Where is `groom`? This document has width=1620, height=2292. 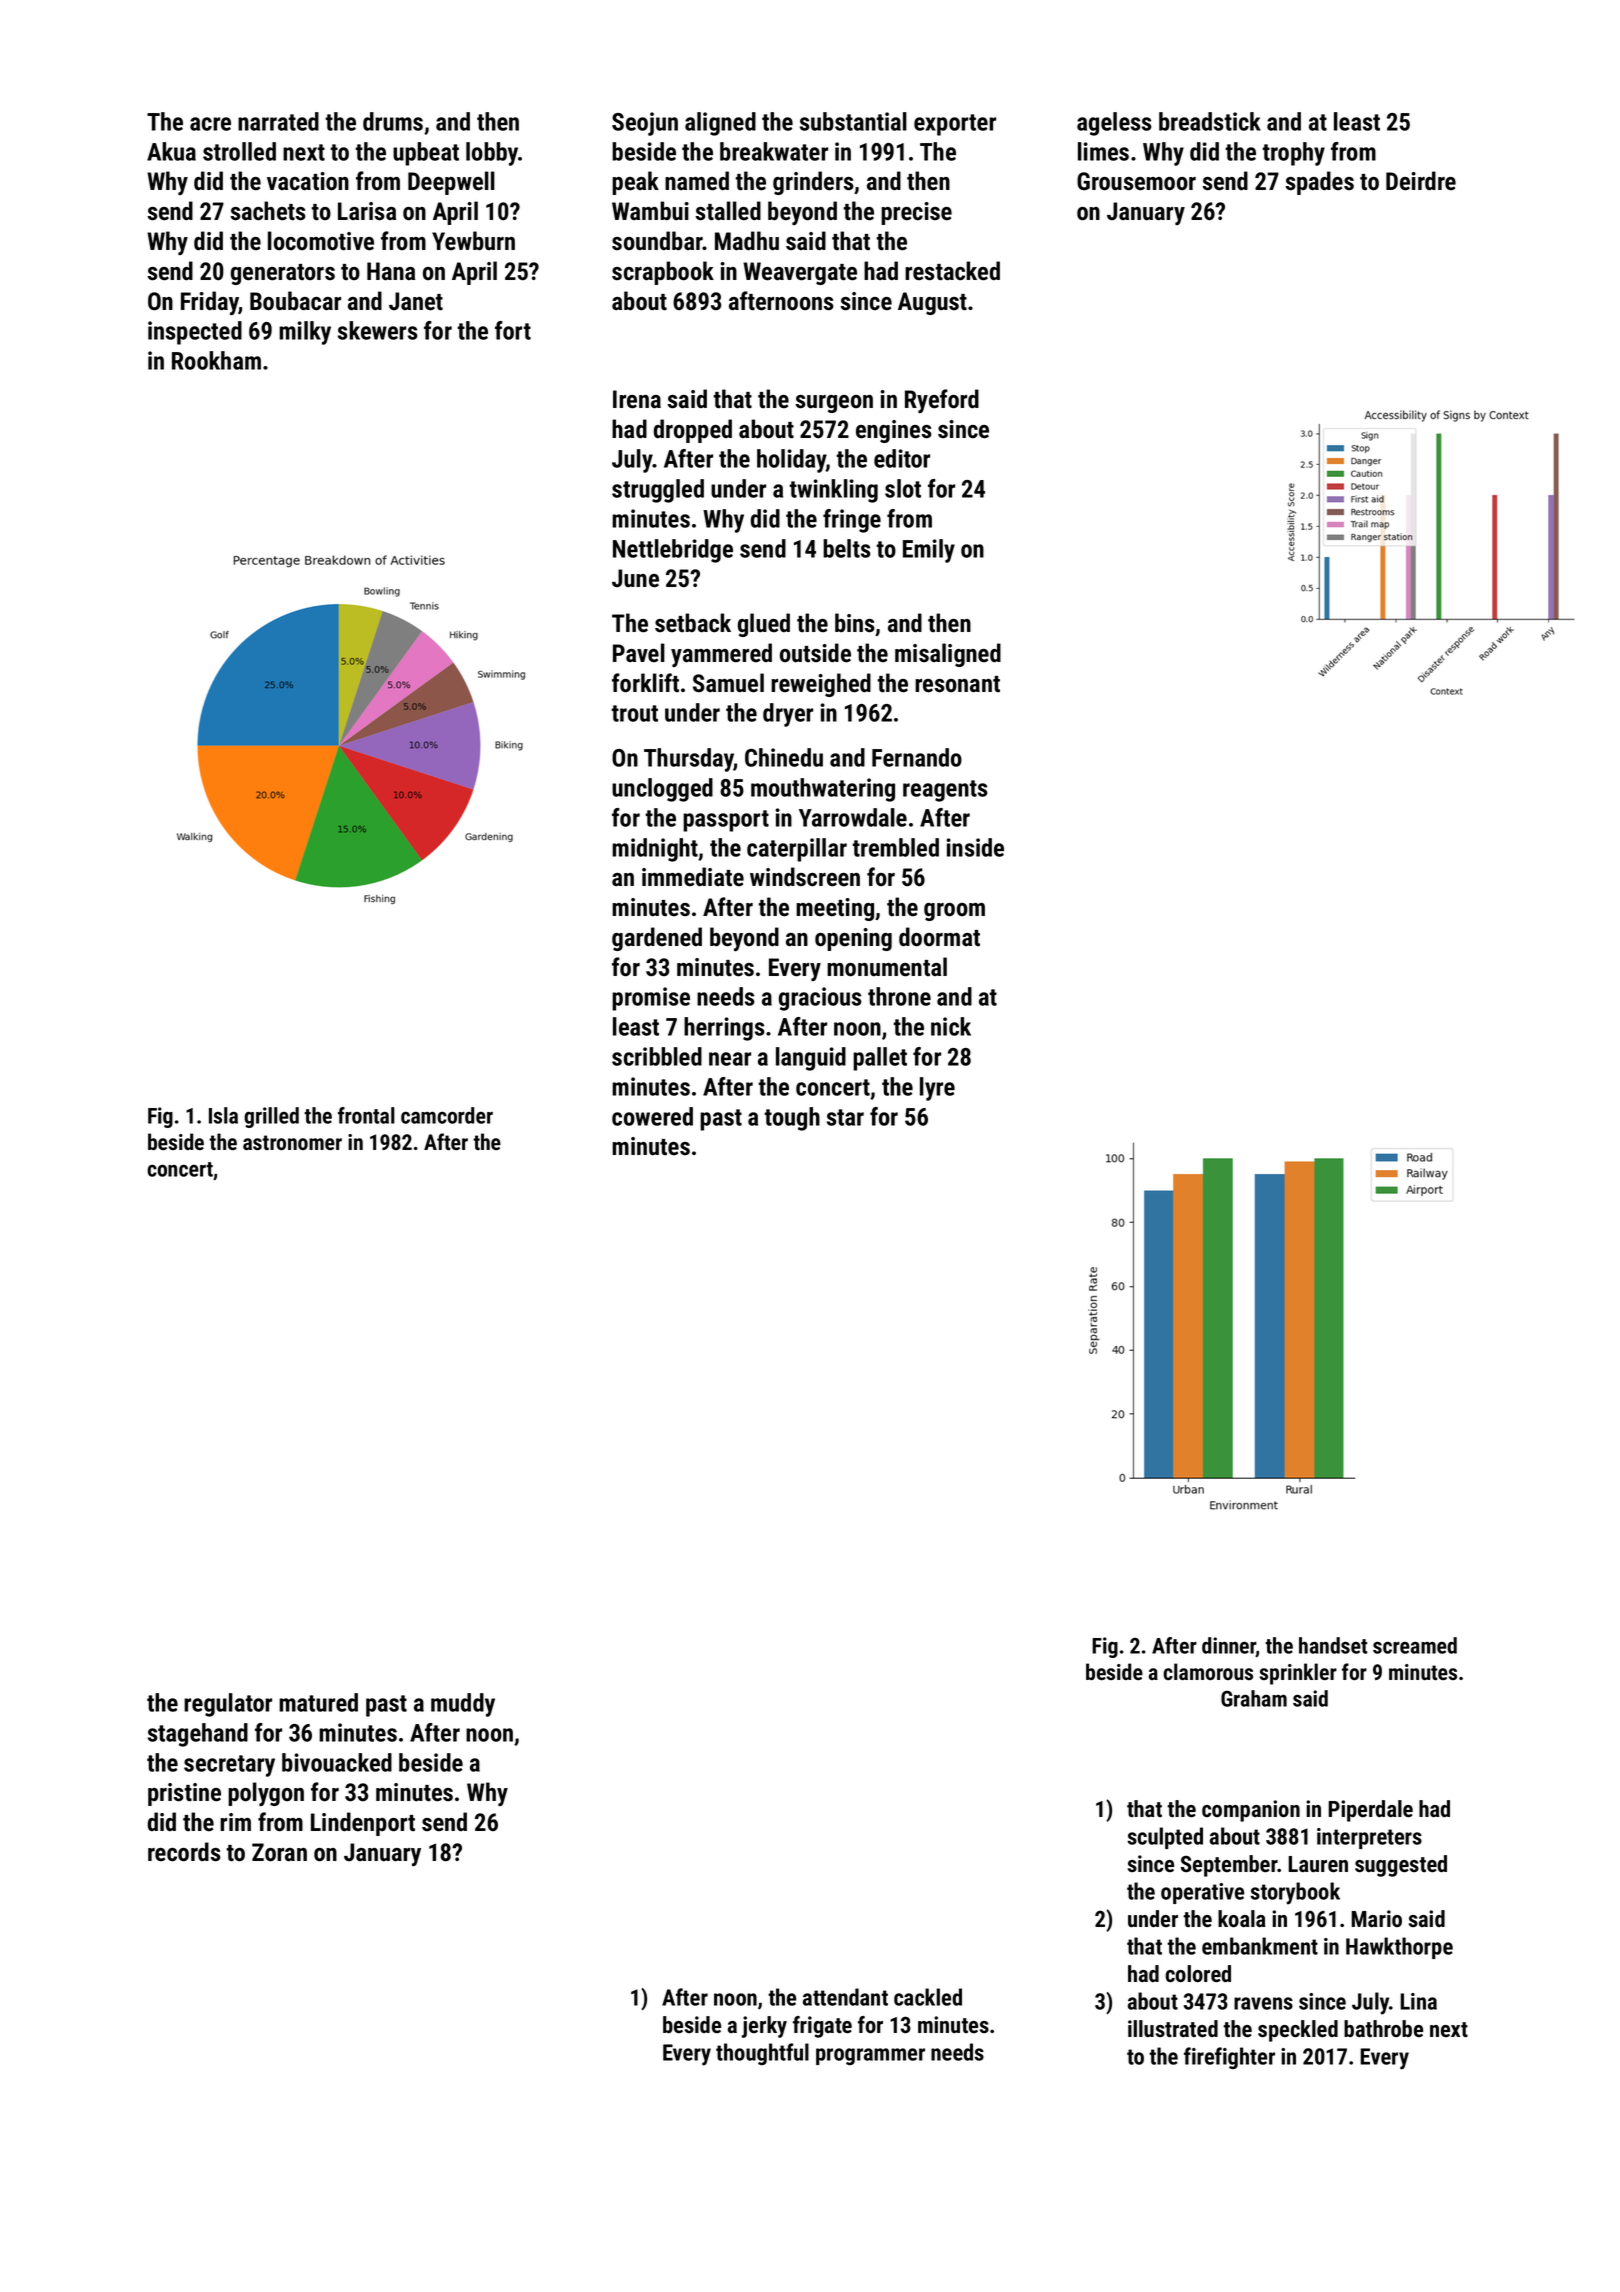 groom is located at coordinates (954, 912).
